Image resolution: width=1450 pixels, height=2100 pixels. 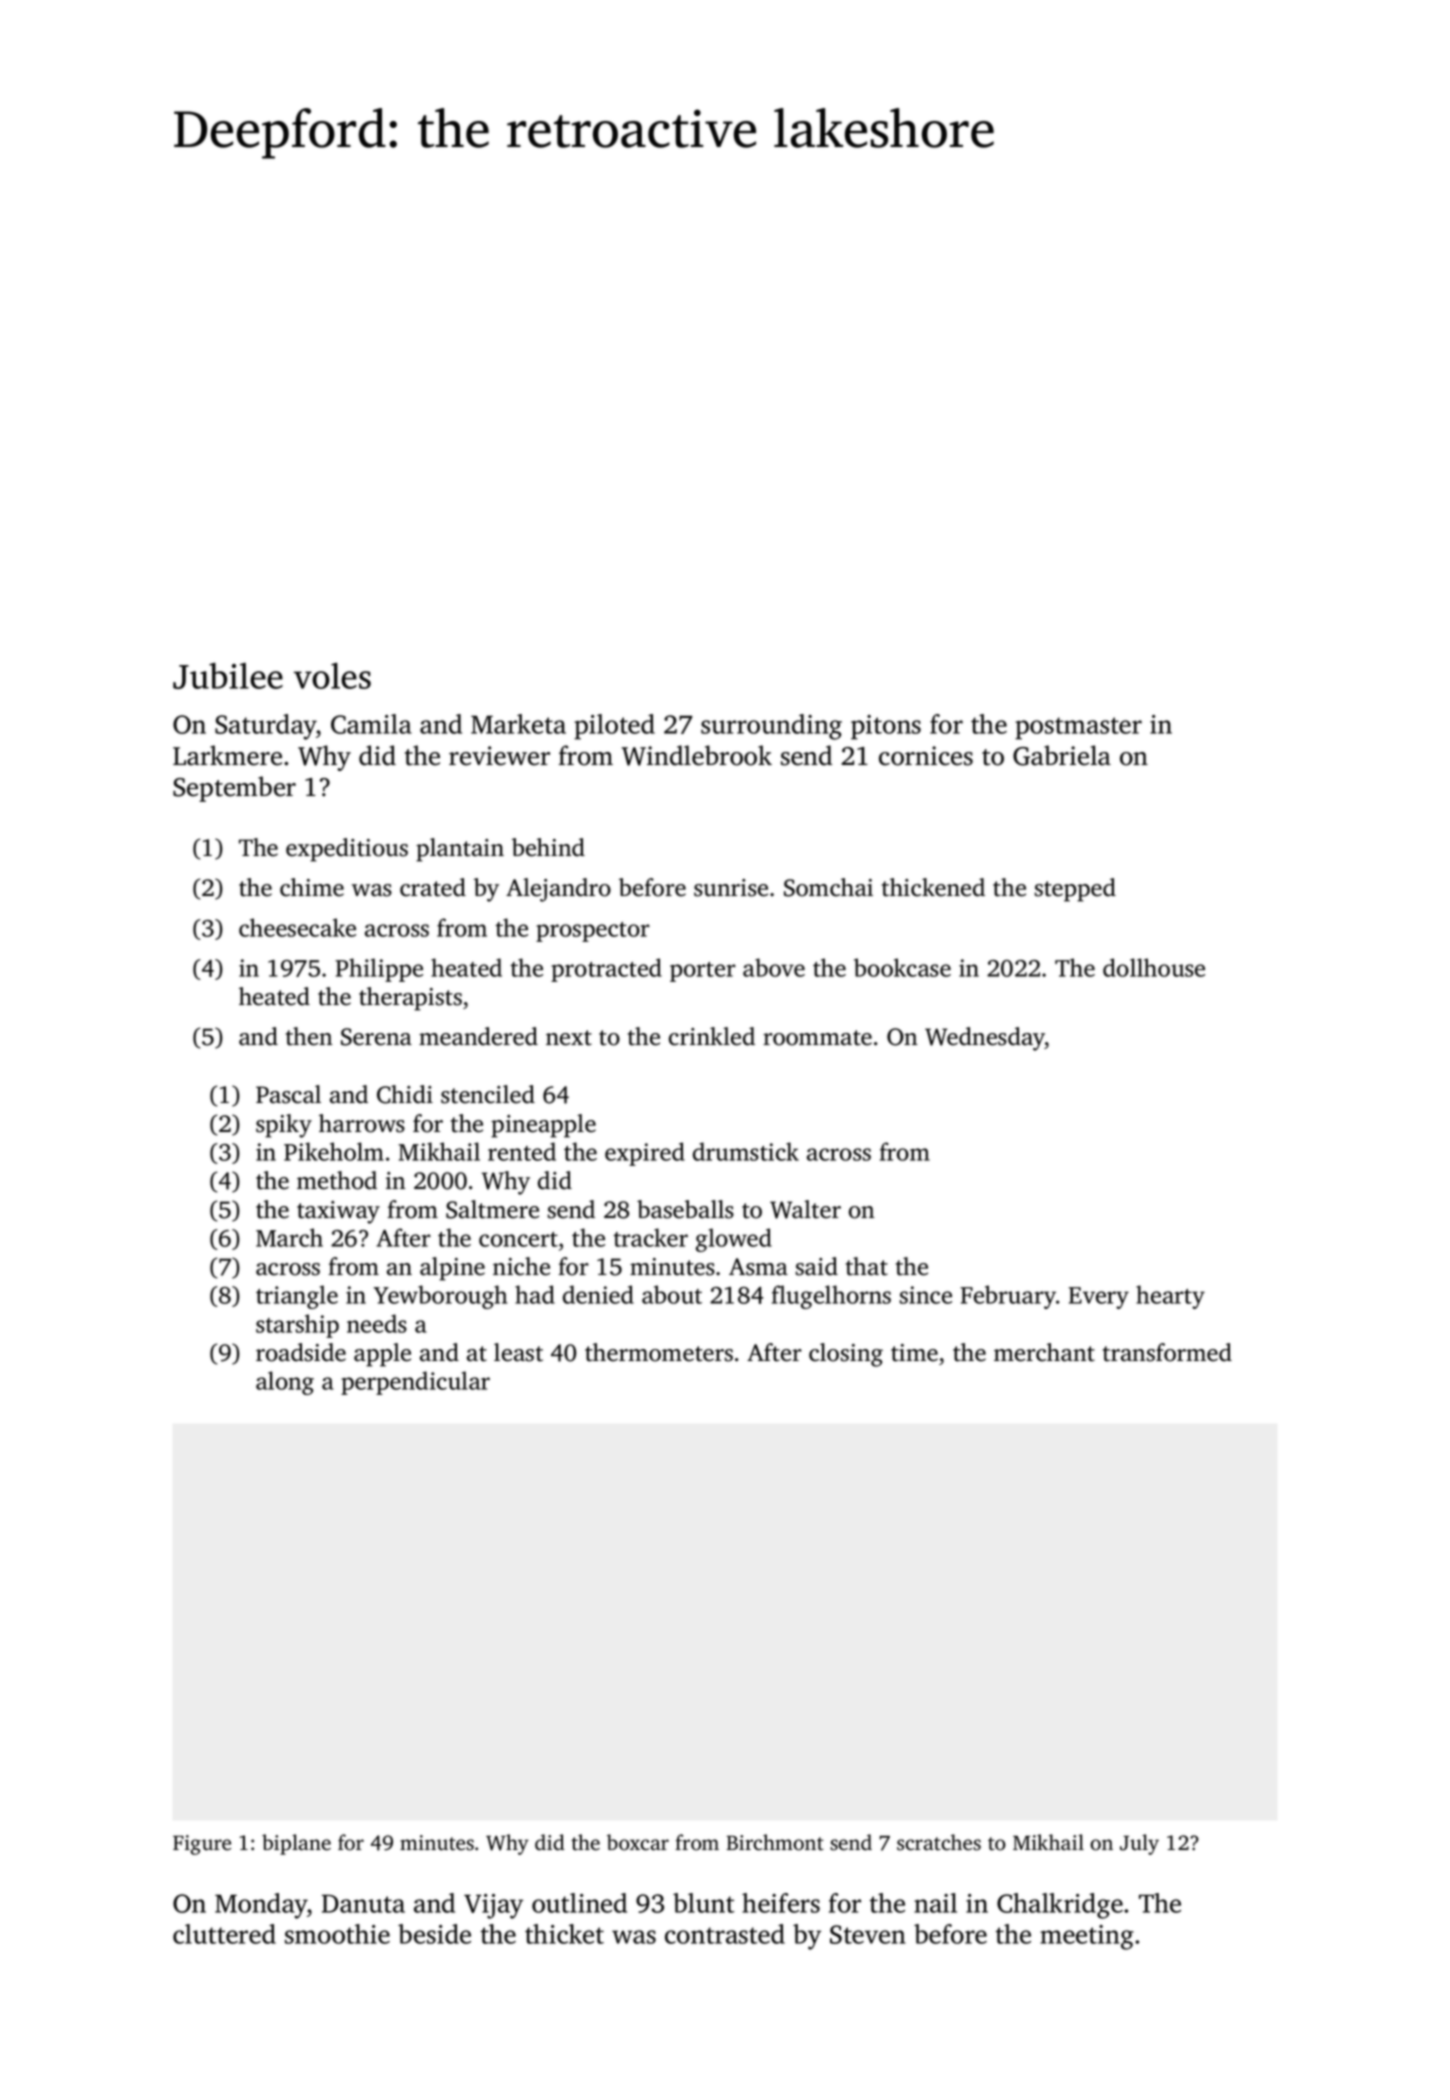 What do you see at coordinates (347, 850) in the page?
I see `expeditious` at bounding box center [347, 850].
